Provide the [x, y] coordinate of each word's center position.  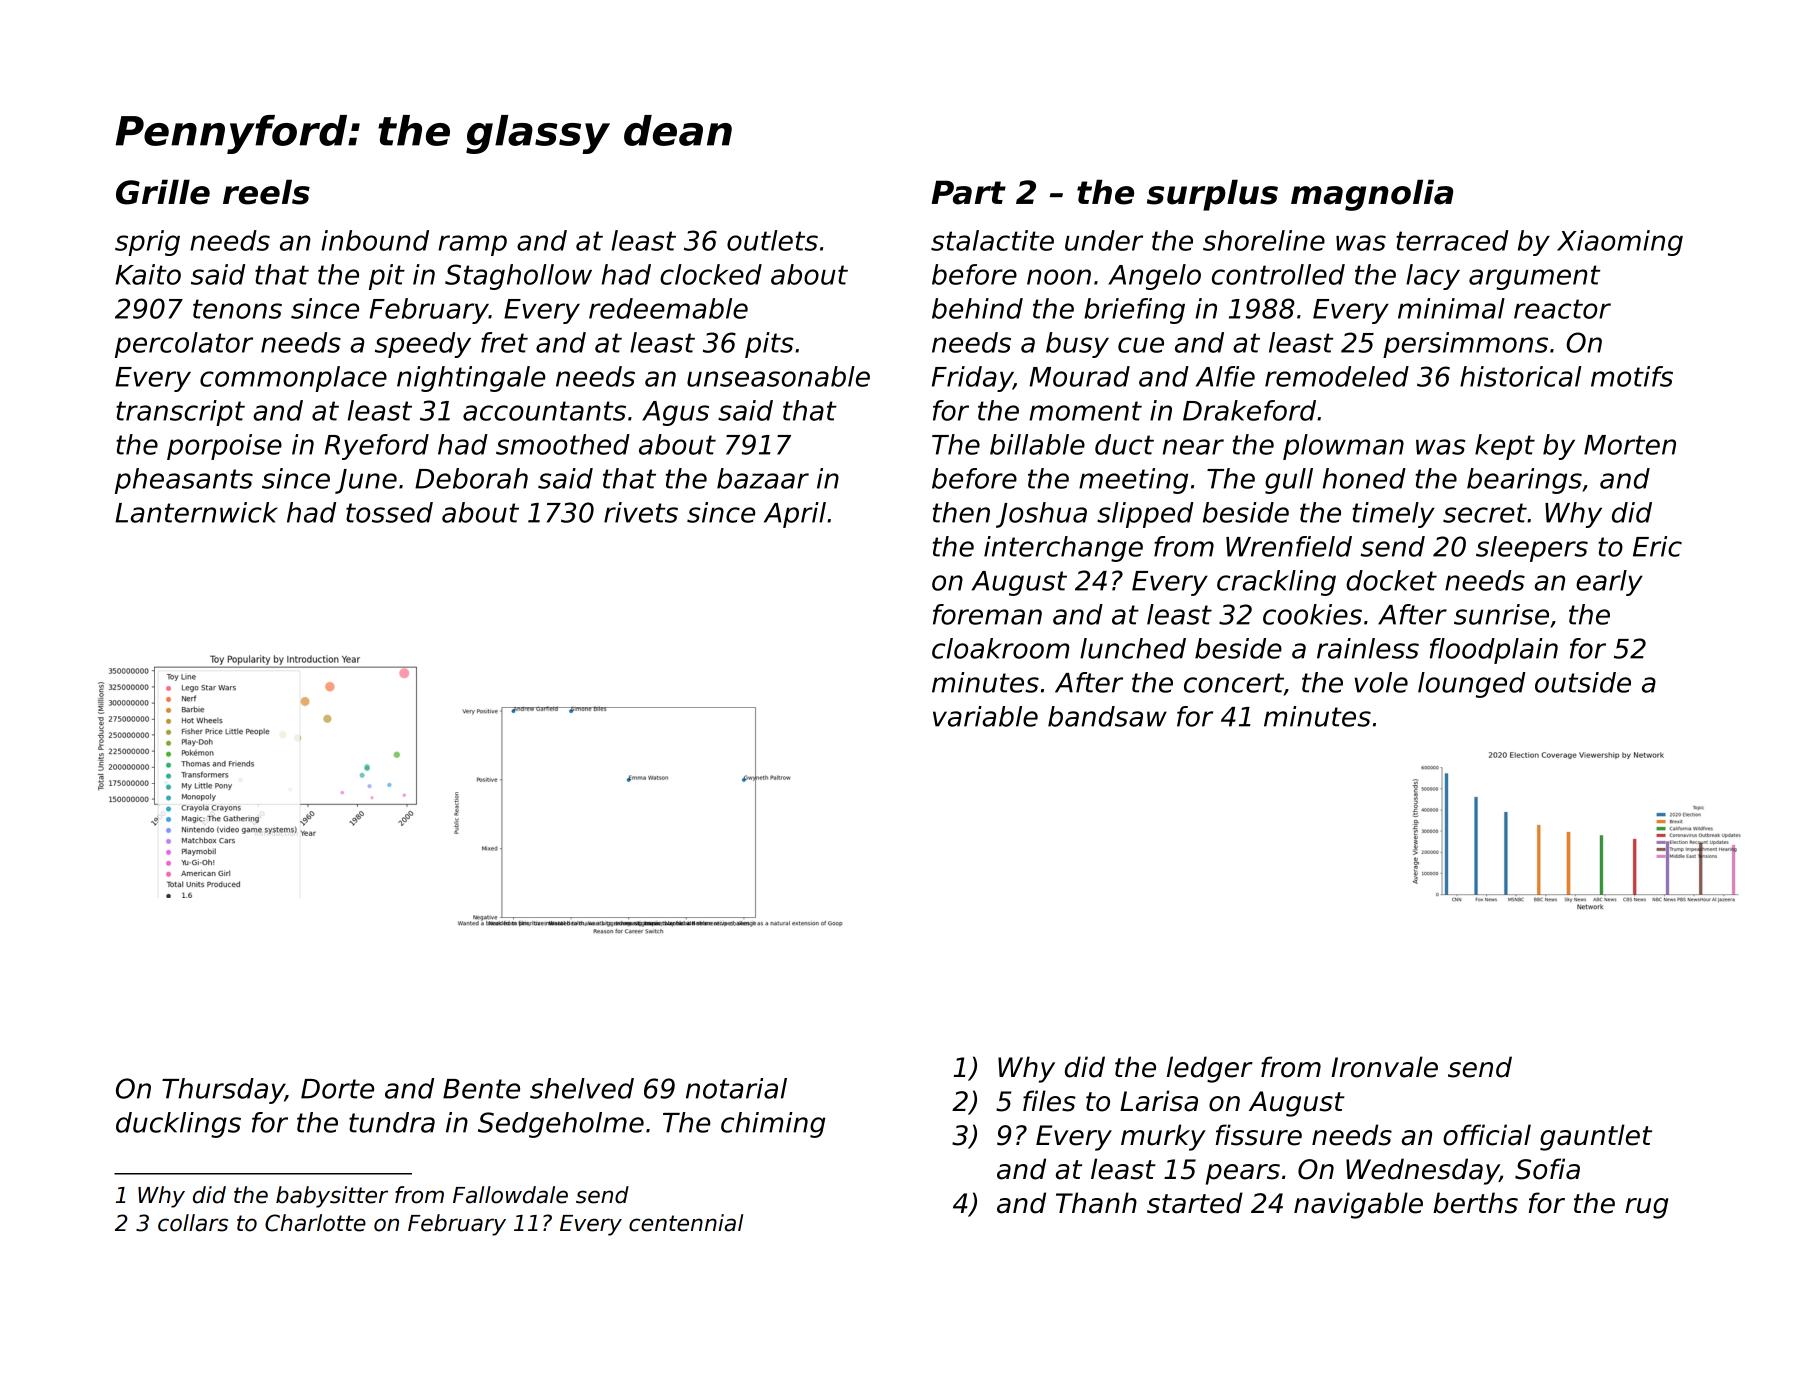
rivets [641, 512]
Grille [163, 192]
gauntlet [1596, 1137]
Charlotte [315, 1223]
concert [1234, 683]
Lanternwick [196, 512]
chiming [773, 1125]
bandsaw [1107, 716]
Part [968, 192]
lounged [1472, 685]
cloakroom [1000, 648]
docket [1391, 580]
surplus [1212, 195]
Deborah [471, 478]
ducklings [178, 1125]
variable [985, 716]
